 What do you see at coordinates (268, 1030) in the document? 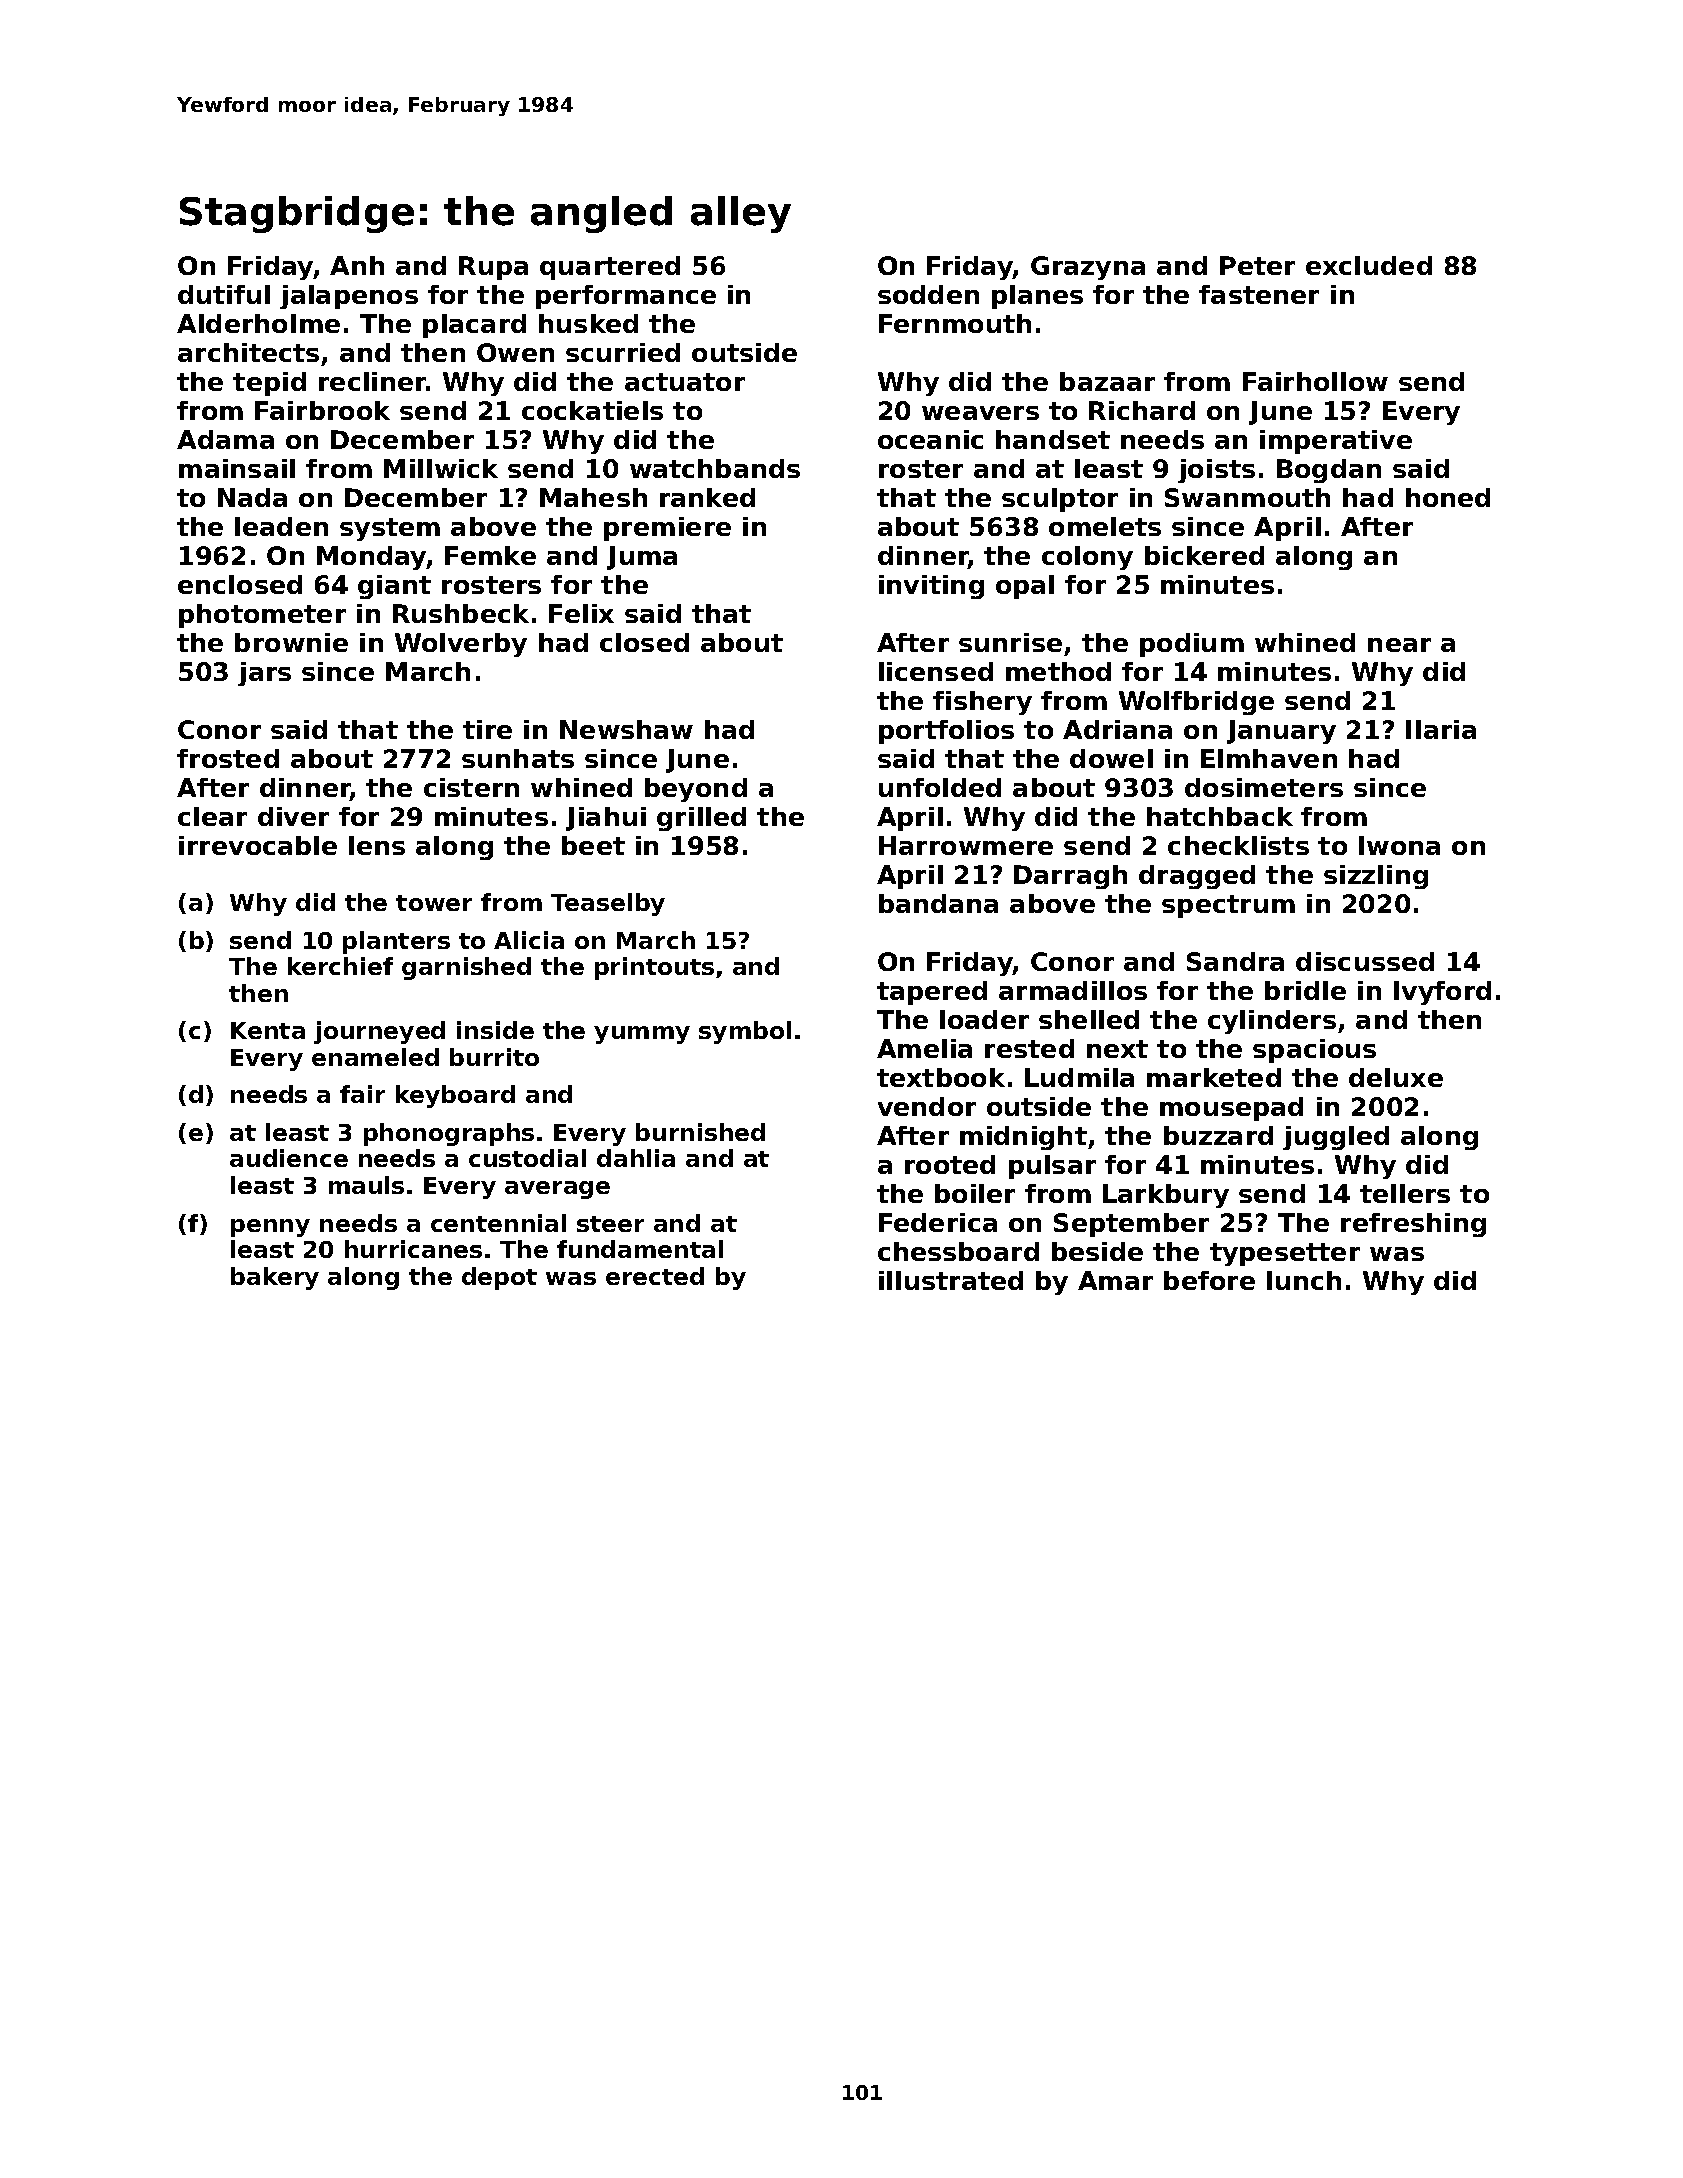
I see `Kenta` at bounding box center [268, 1030].
